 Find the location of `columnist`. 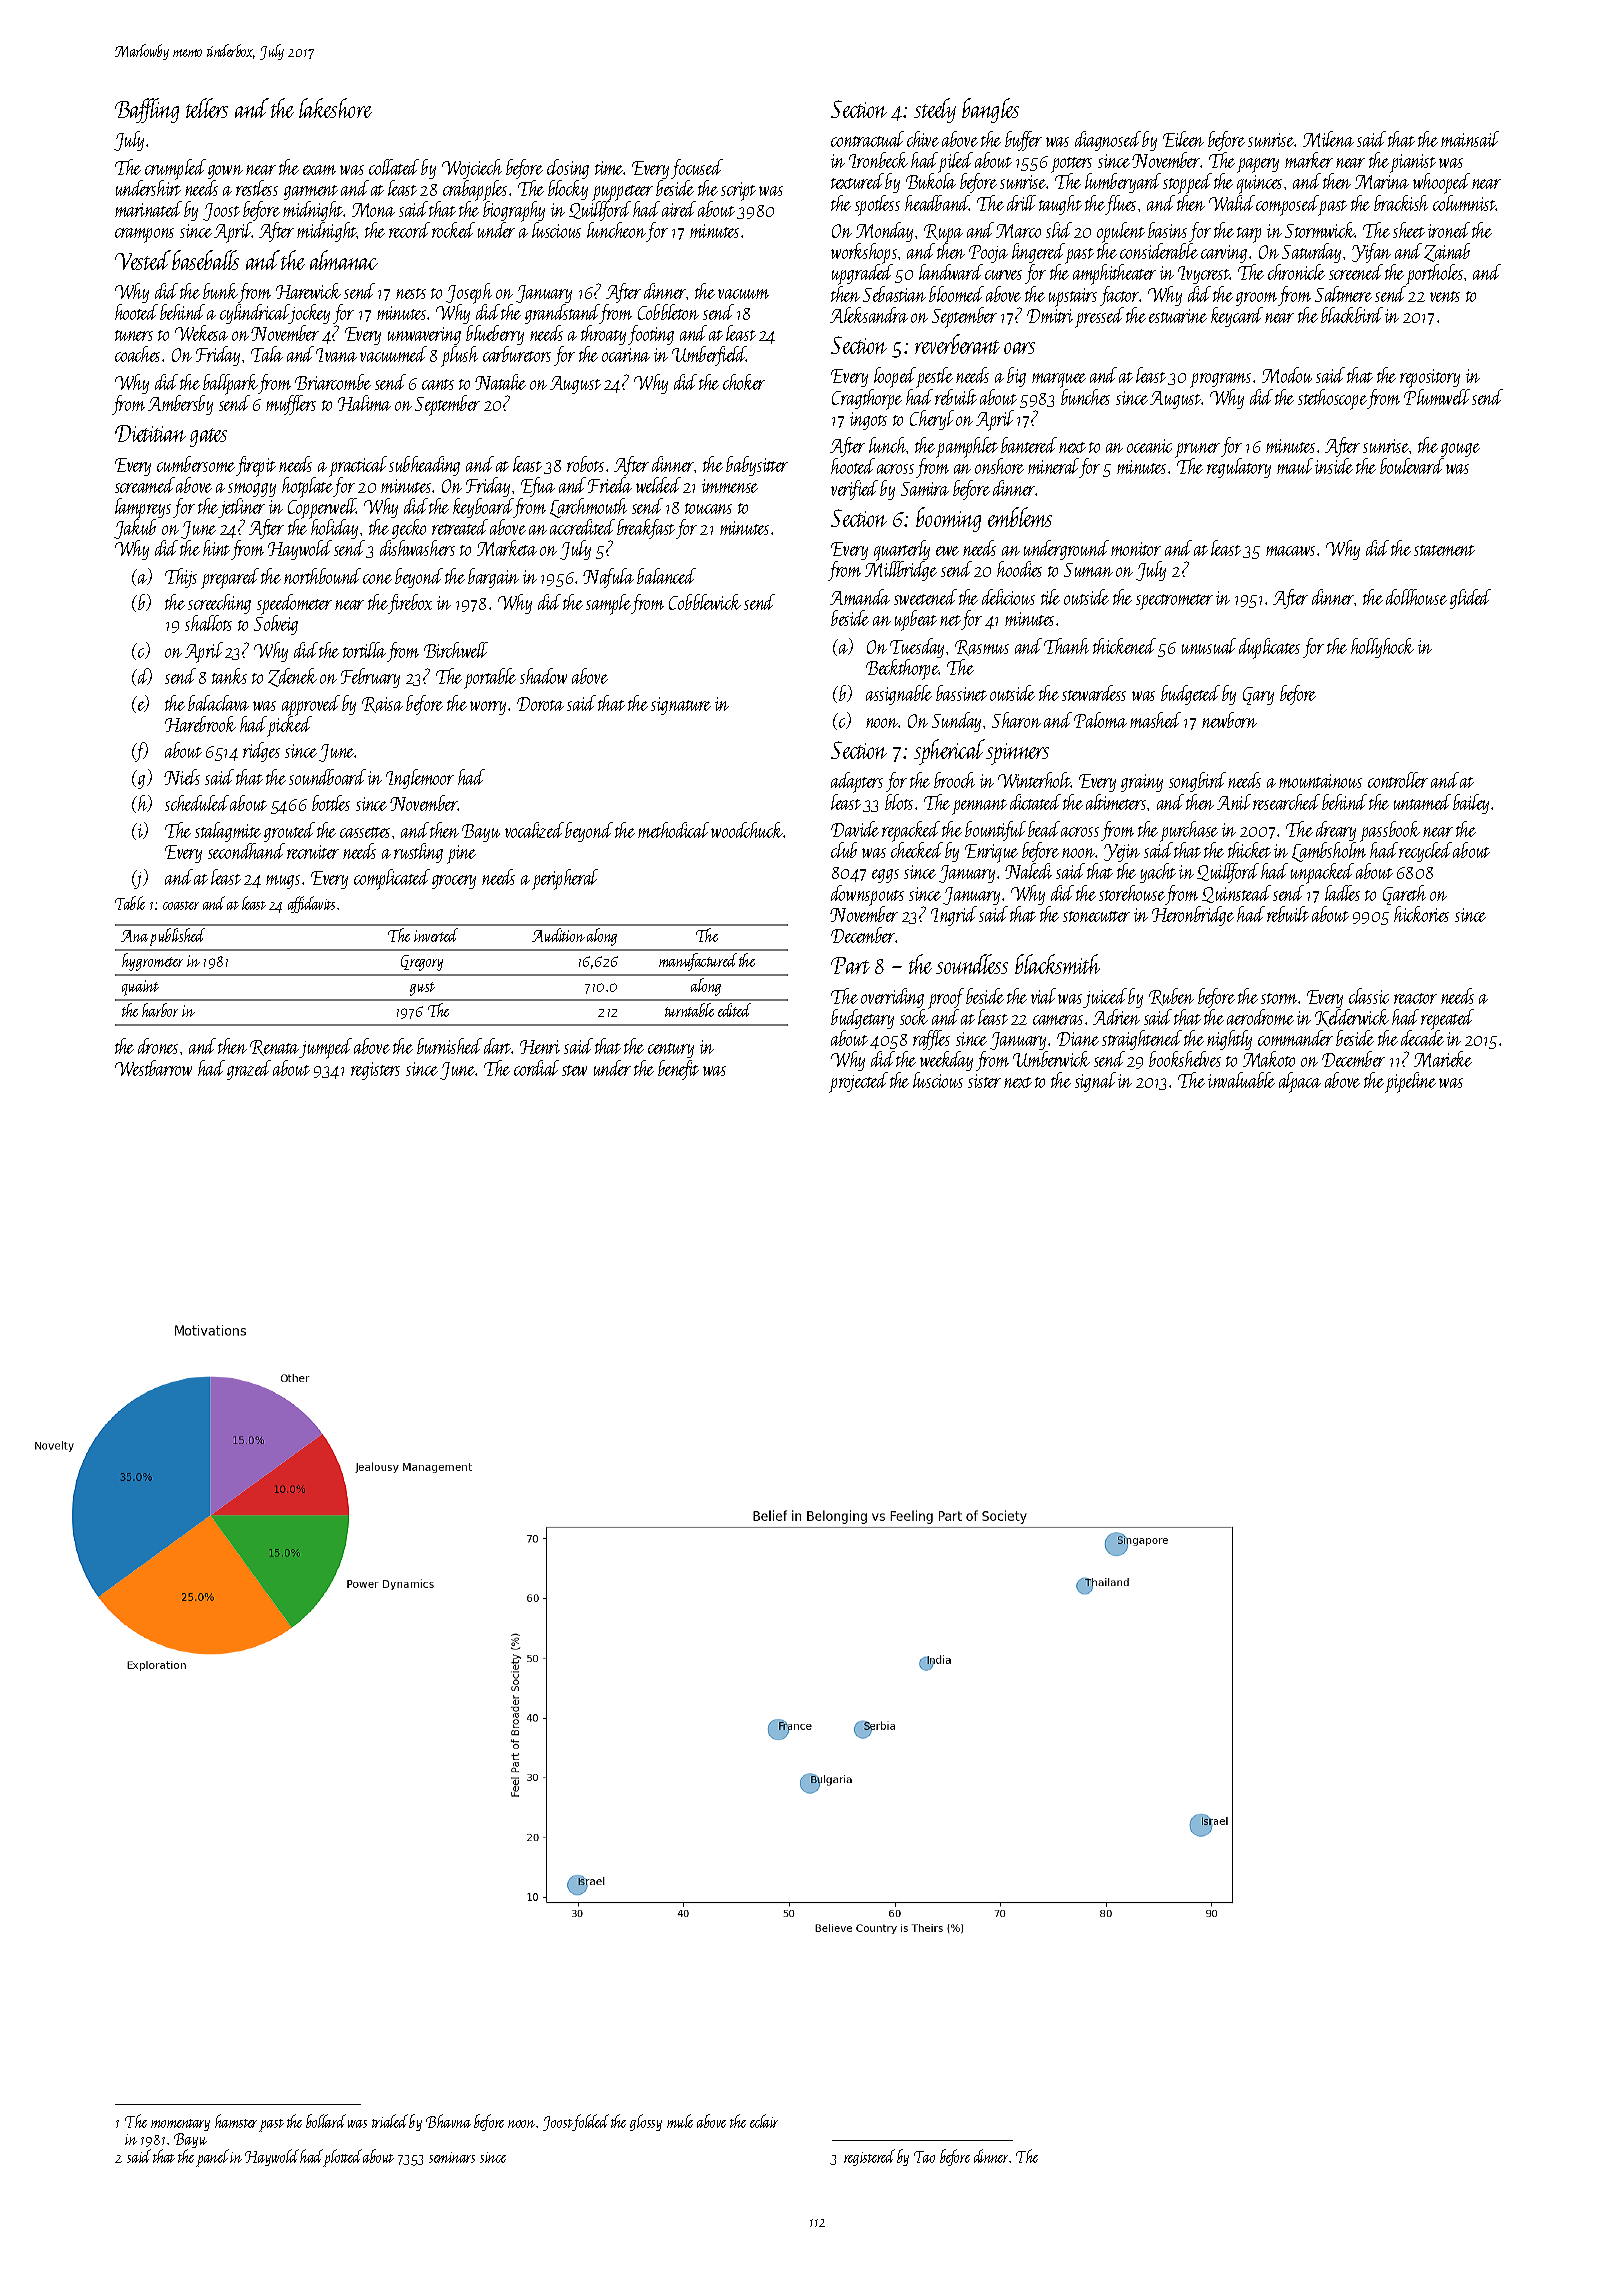

columnist is located at coordinates (1464, 203).
